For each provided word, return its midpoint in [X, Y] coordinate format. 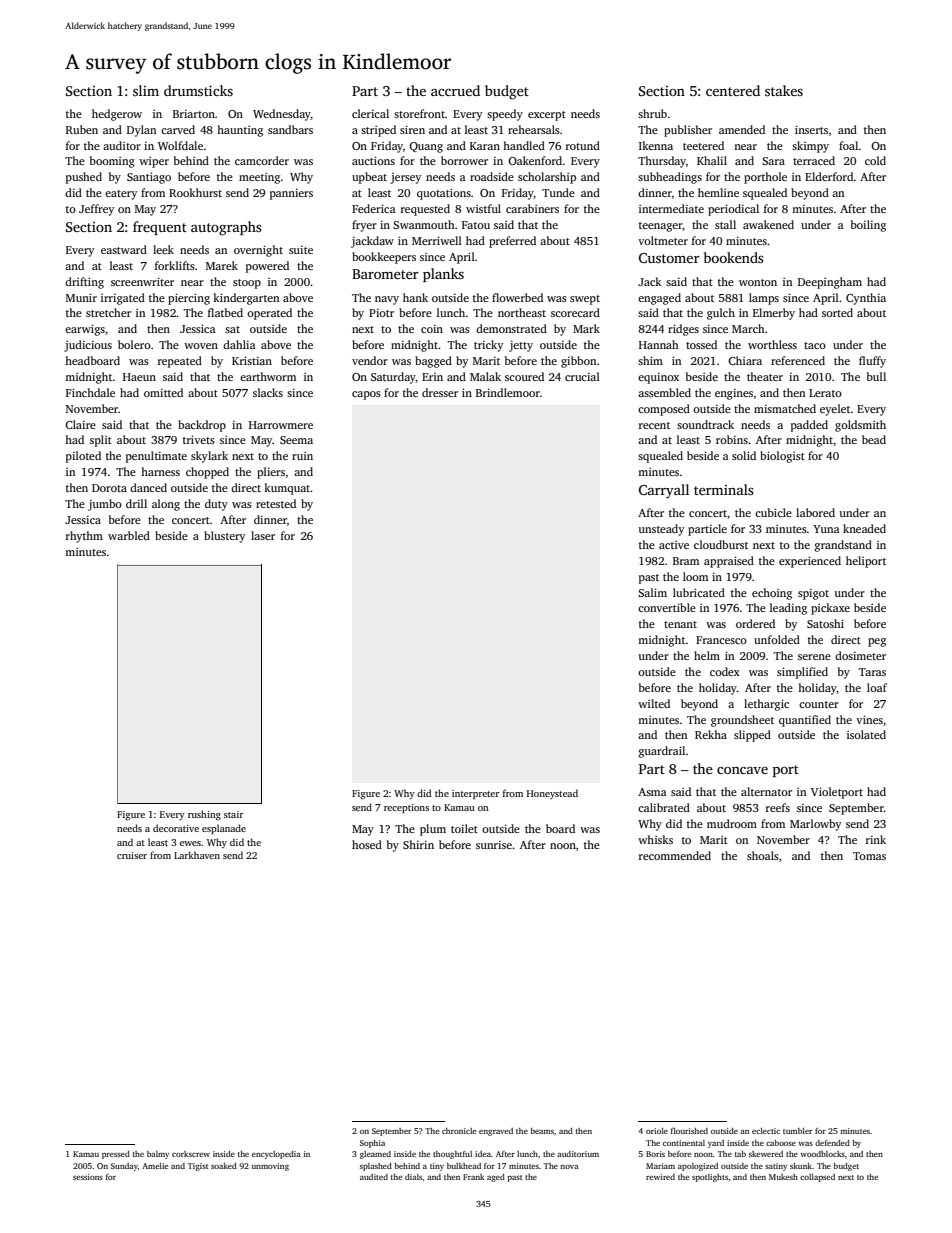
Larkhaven [197, 855]
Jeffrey [97, 210]
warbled [129, 535]
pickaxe [830, 609]
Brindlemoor [508, 392]
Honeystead [552, 794]
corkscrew [191, 1154]
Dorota [109, 488]
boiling [868, 226]
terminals [724, 489]
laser [263, 535]
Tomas [869, 856]
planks [443, 275]
